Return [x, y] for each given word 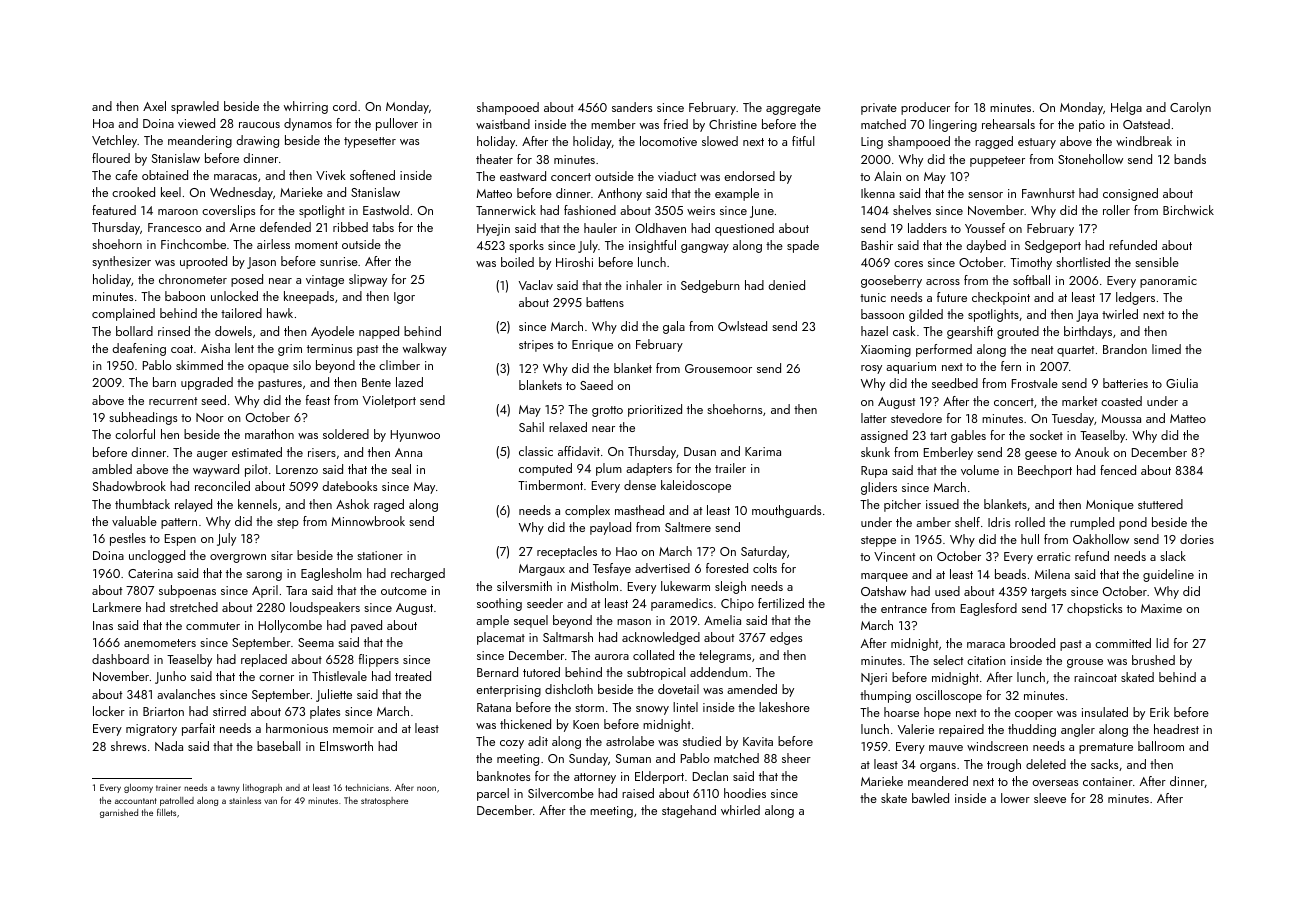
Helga [1126, 108]
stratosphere [384, 801]
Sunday [588, 759]
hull [1030, 539]
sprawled [195, 107]
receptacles [567, 552]
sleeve [1050, 798]
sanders [632, 107]
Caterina [150, 573]
